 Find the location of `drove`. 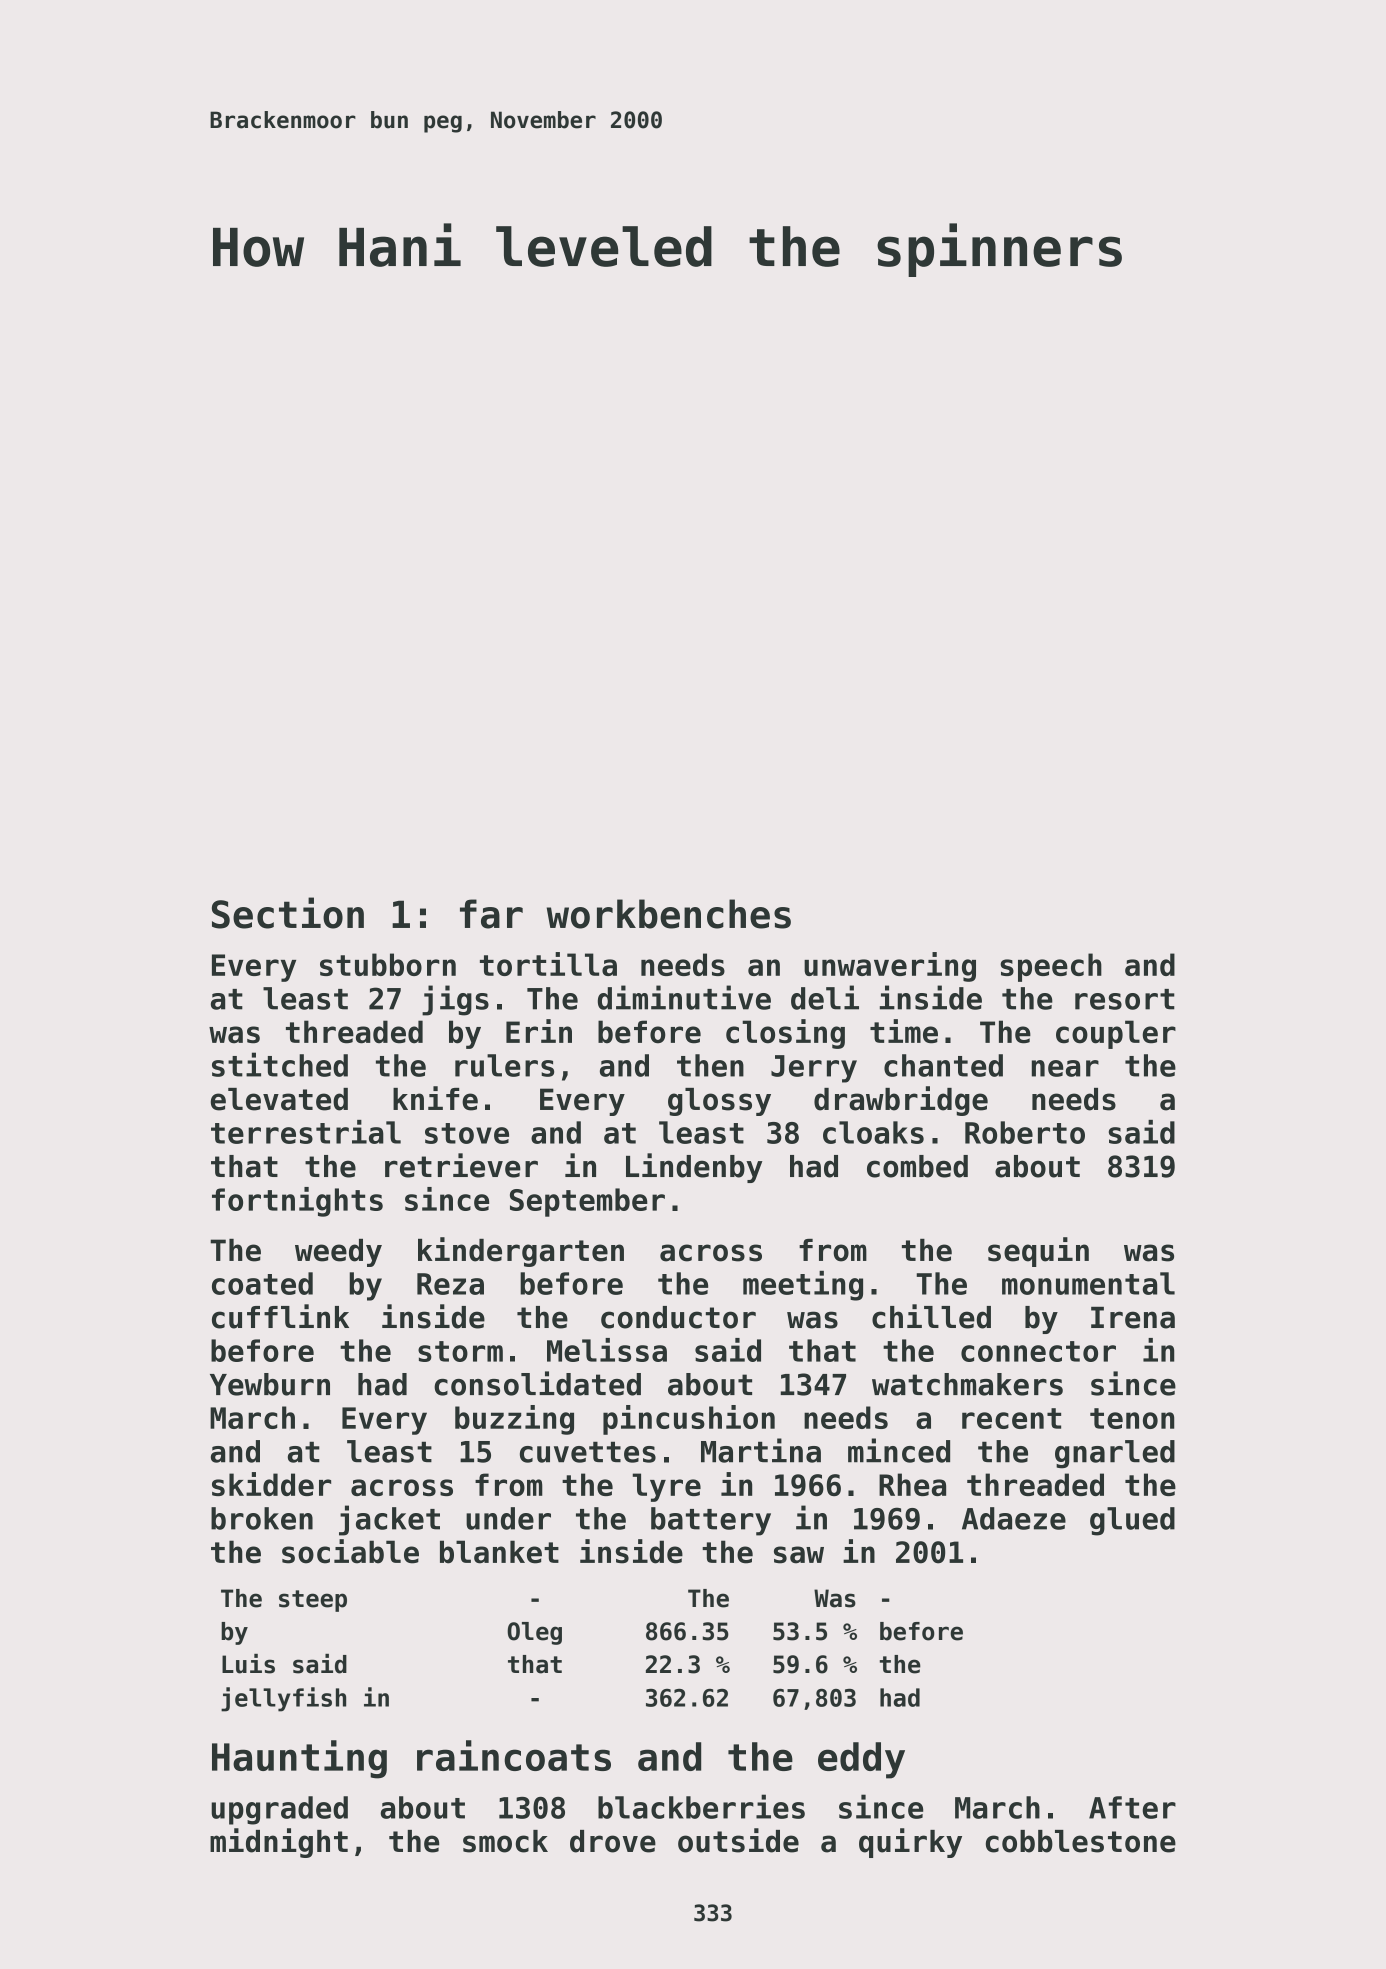

drove is located at coordinates (613, 1841).
